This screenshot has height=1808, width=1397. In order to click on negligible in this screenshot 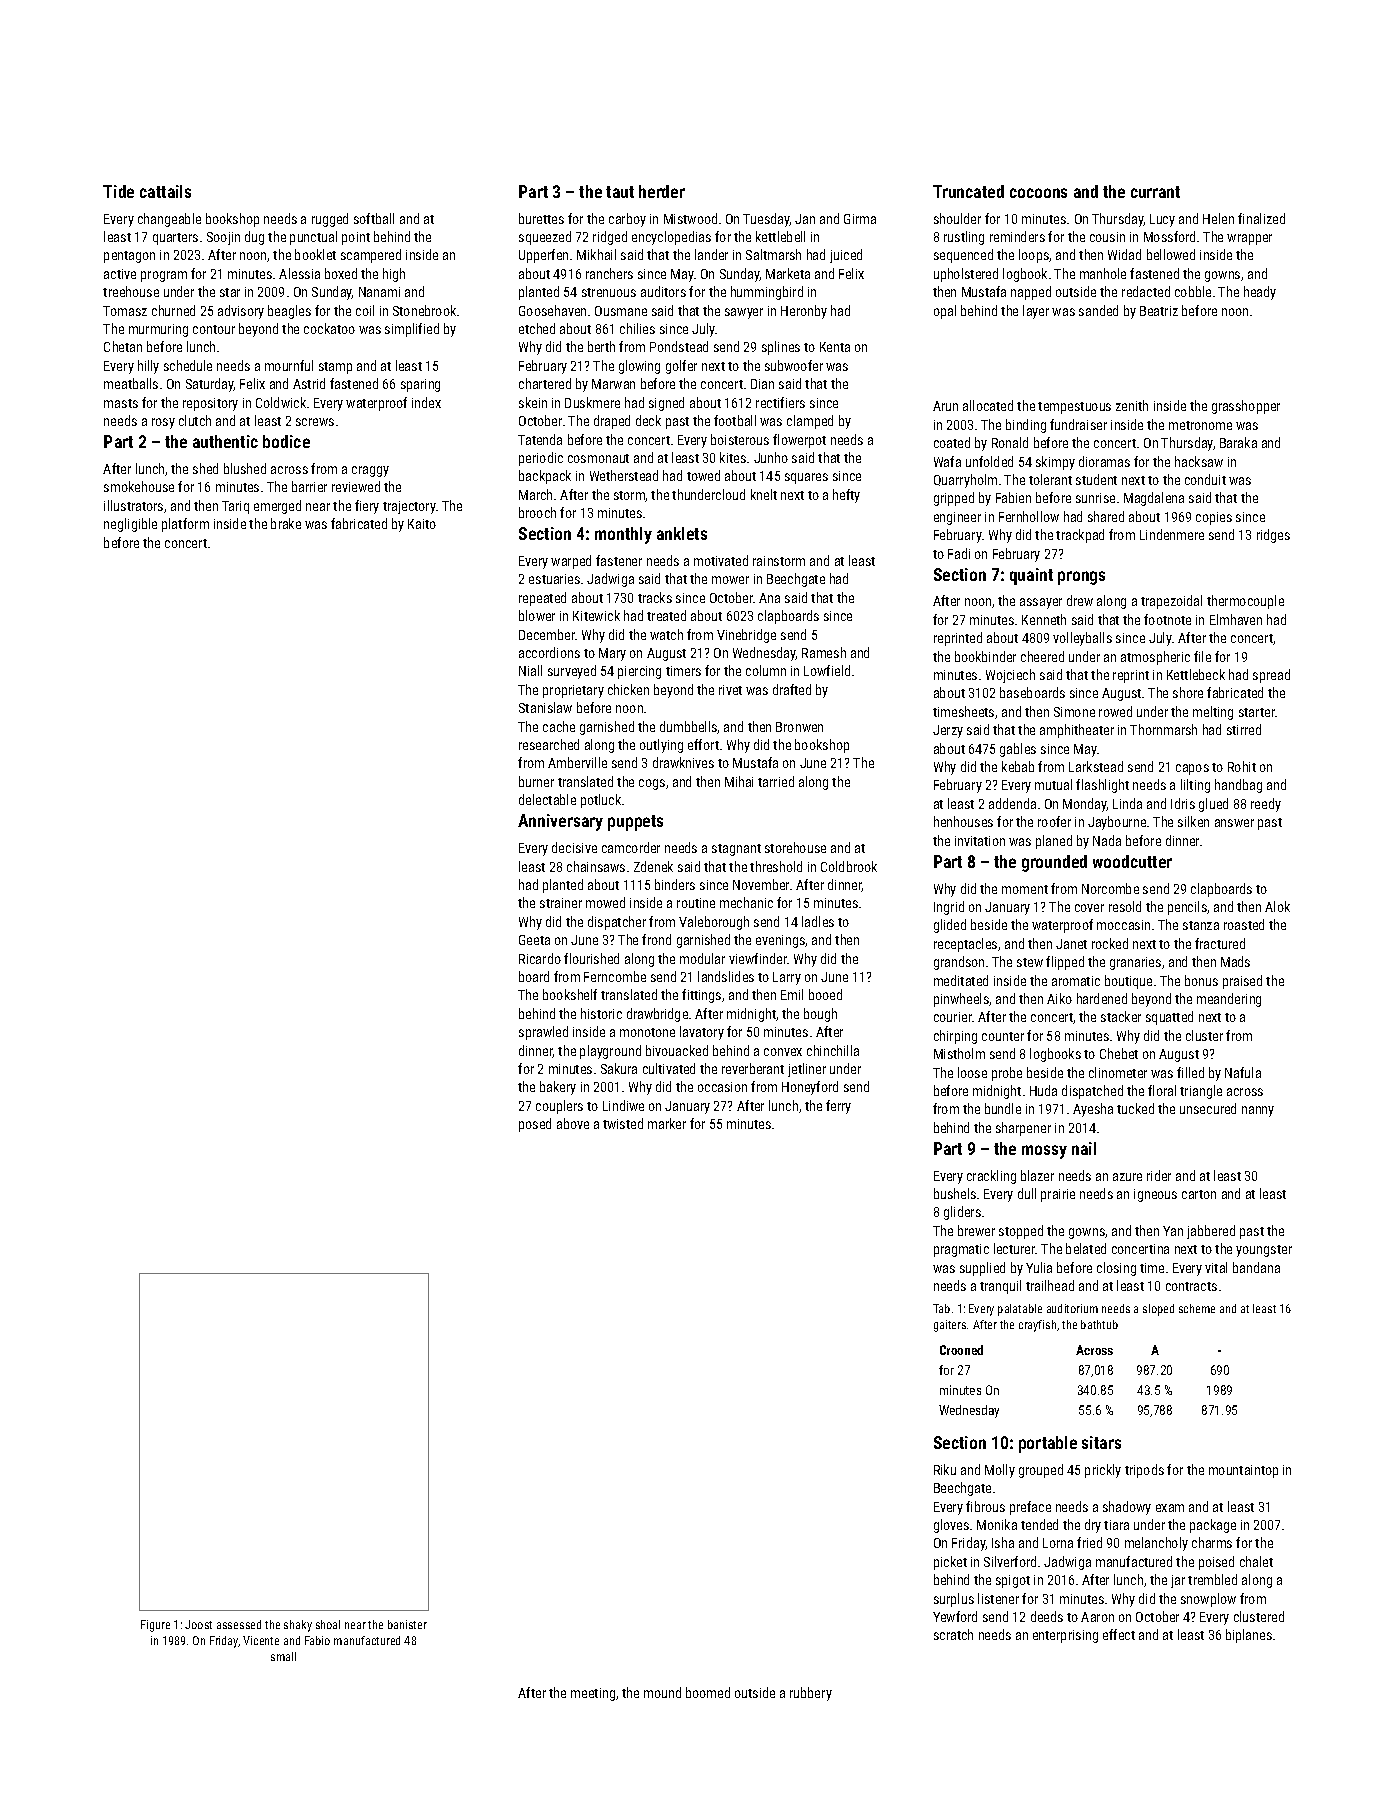, I will do `click(130, 525)`.
